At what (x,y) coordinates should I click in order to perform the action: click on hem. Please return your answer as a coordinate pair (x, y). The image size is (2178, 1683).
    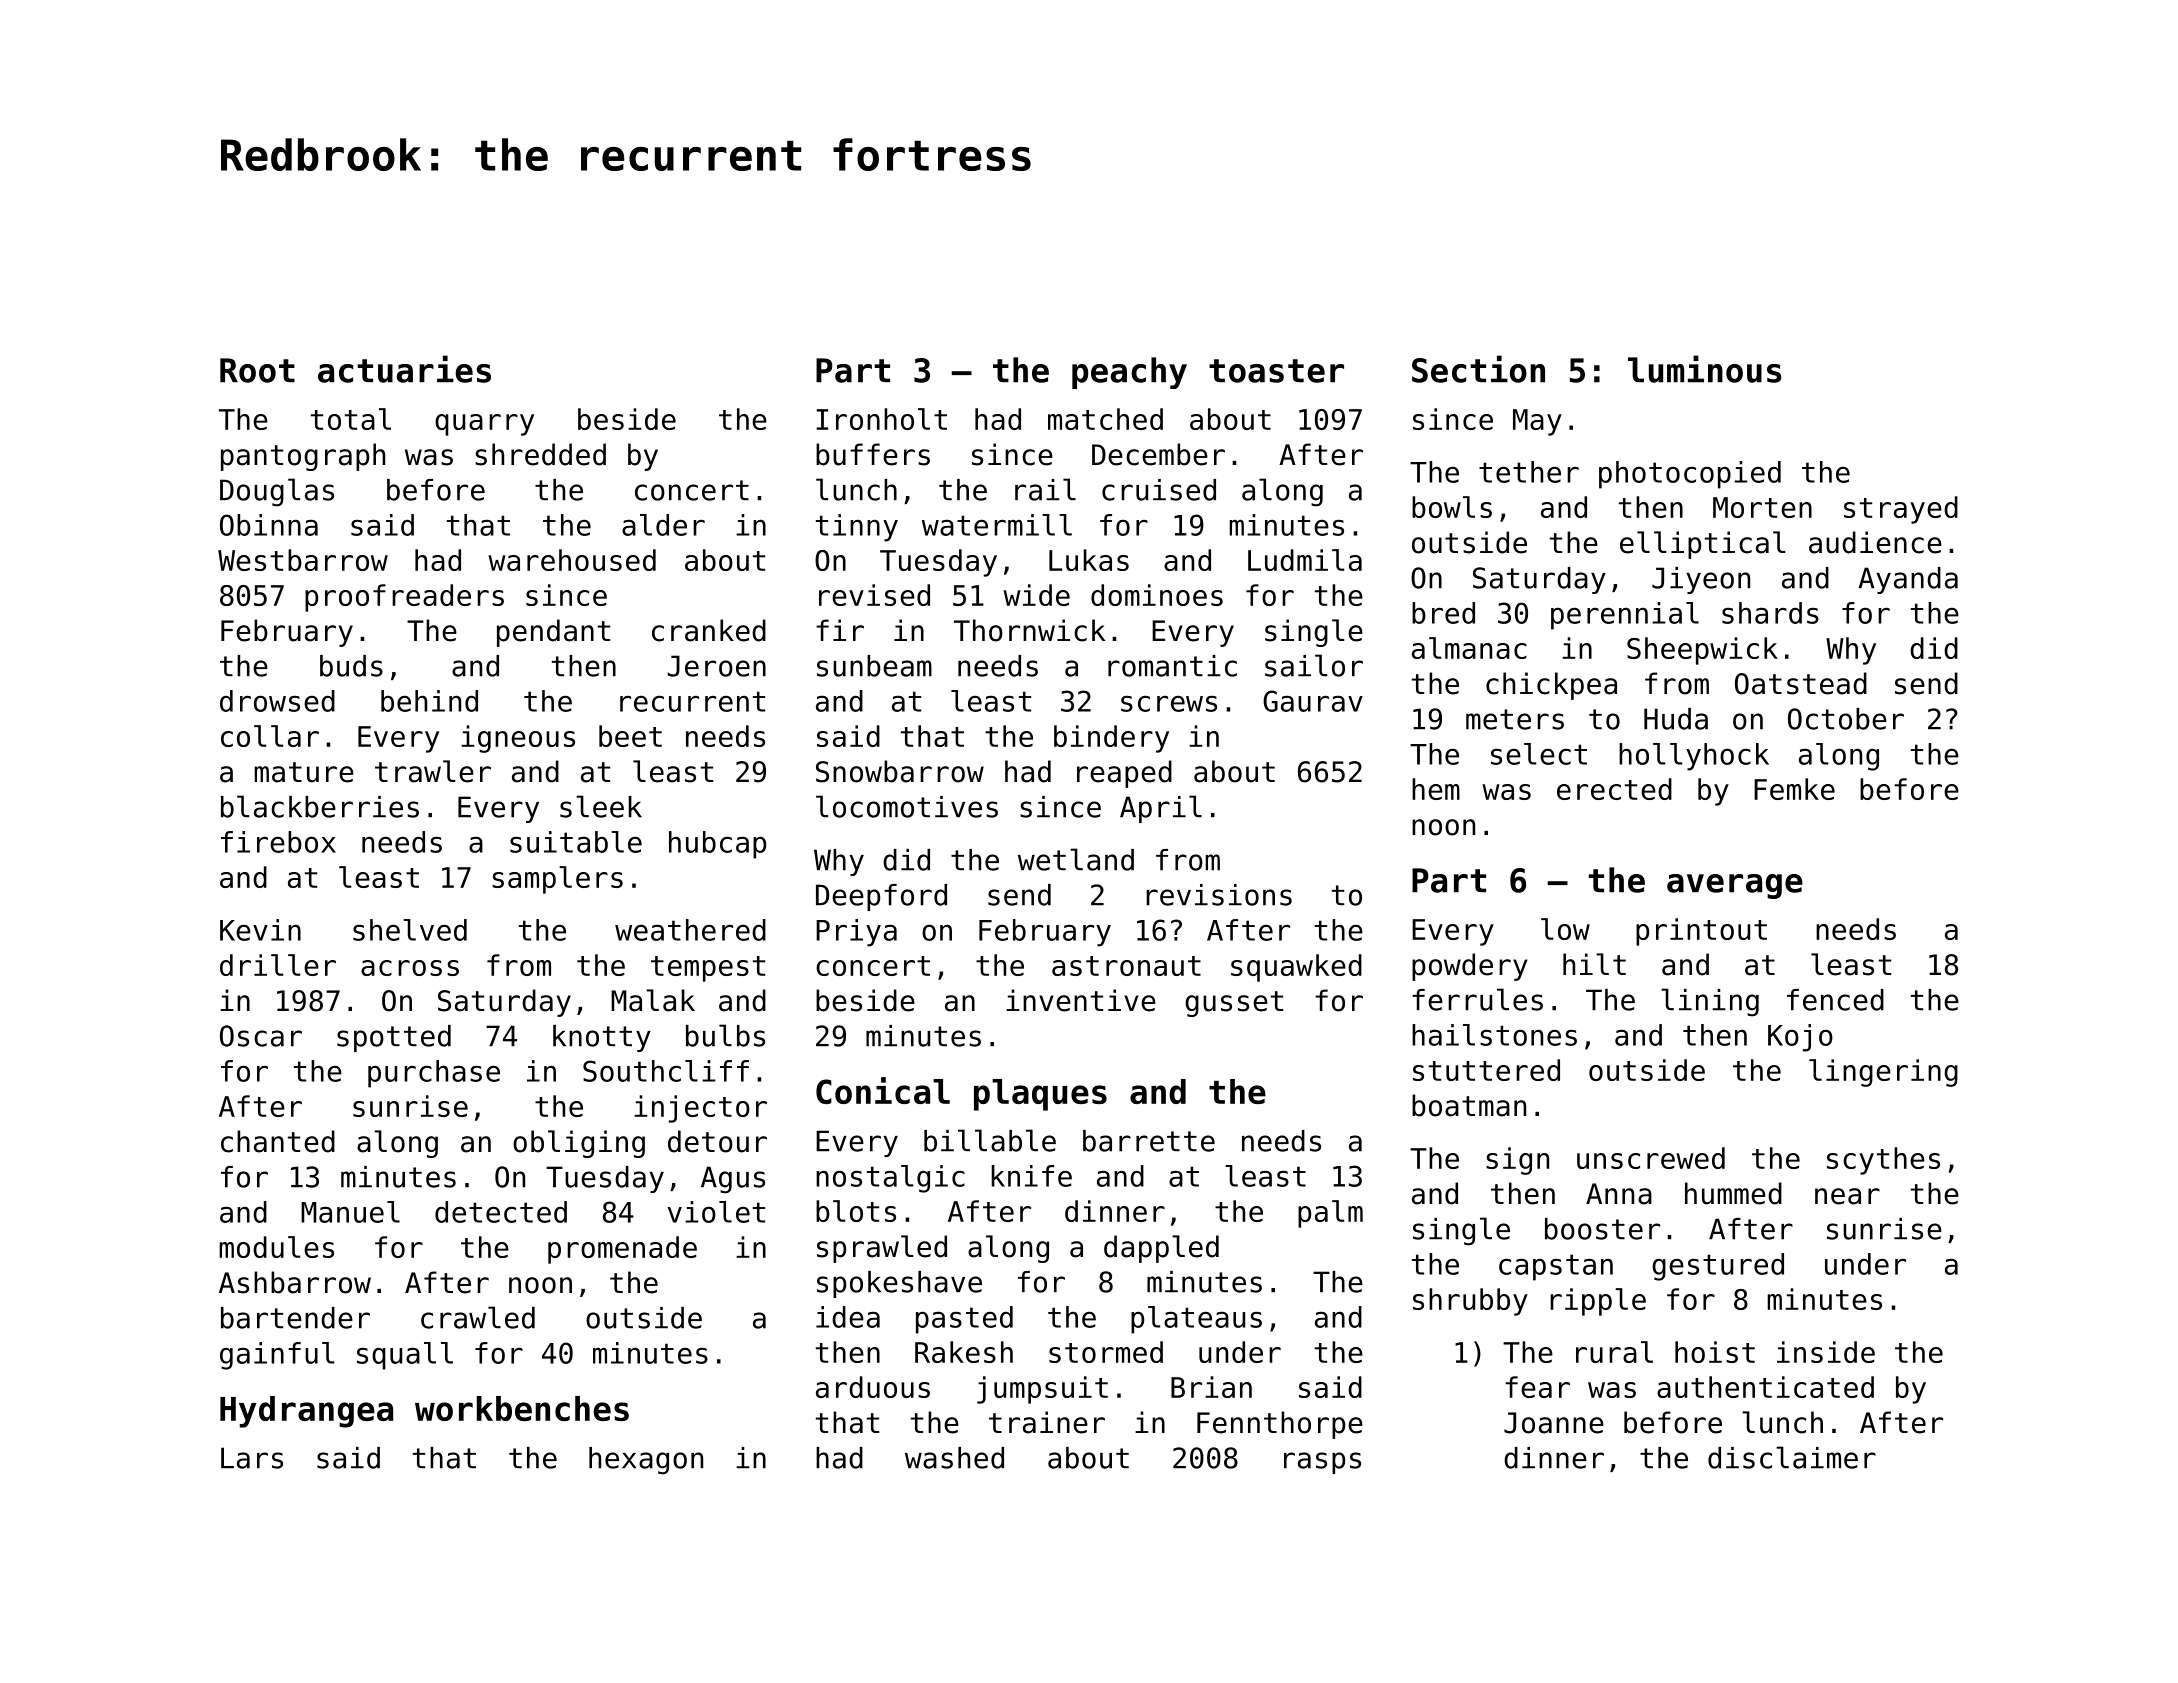
    Looking at the image, I should click on (1436, 789).
